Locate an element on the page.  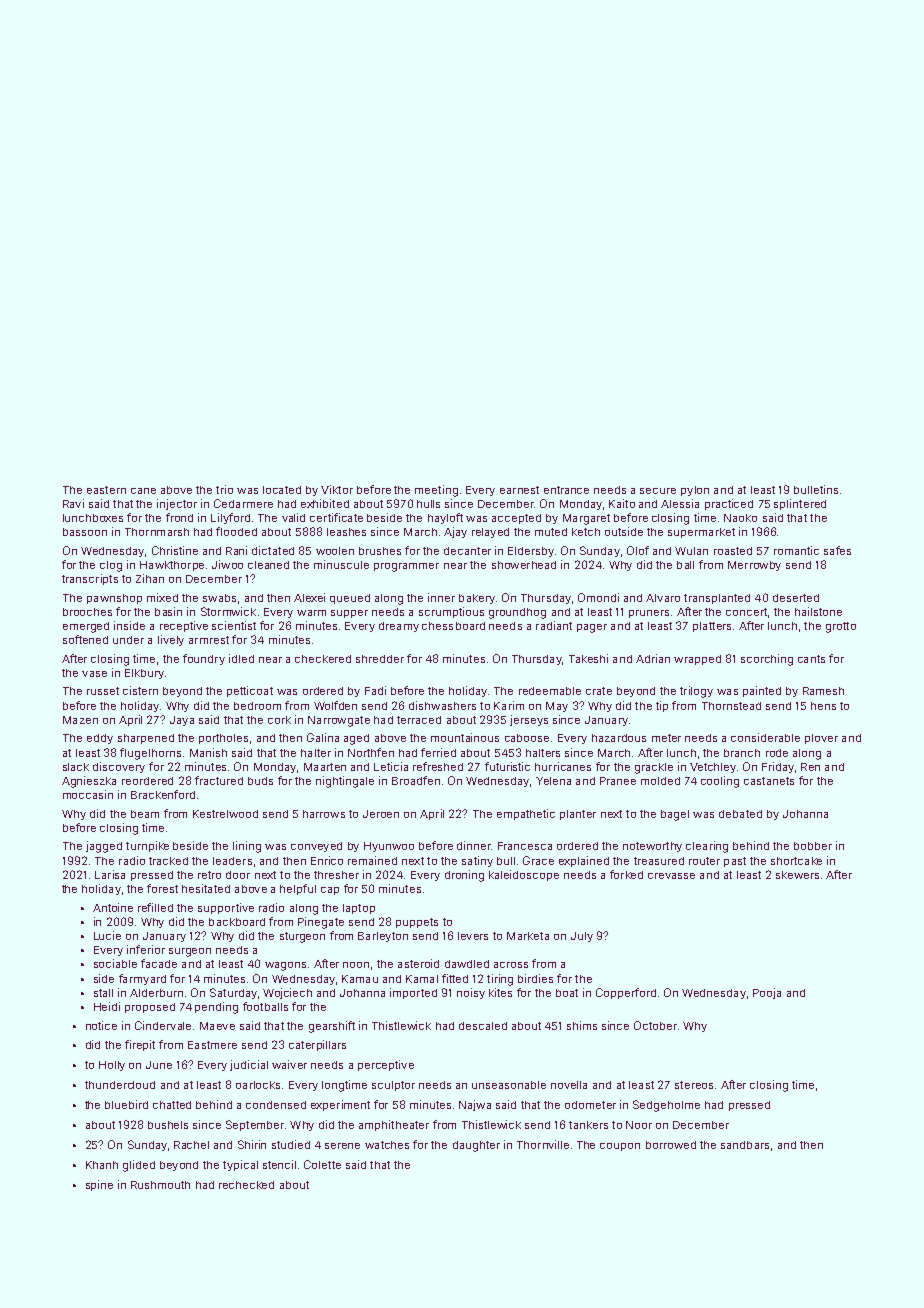
skewers is located at coordinates (797, 875).
